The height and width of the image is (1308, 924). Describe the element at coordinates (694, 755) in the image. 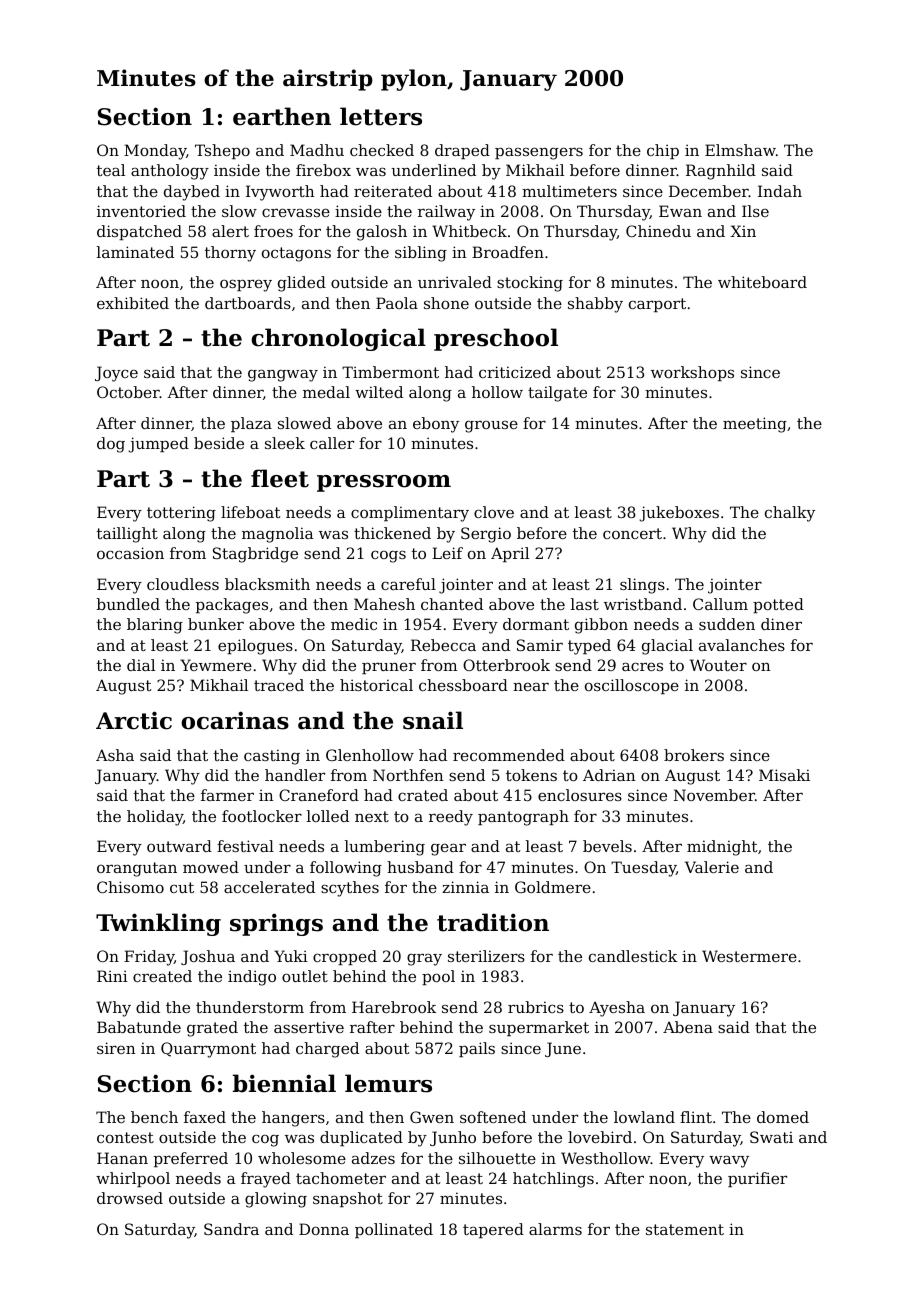

I see `brokers` at that location.
